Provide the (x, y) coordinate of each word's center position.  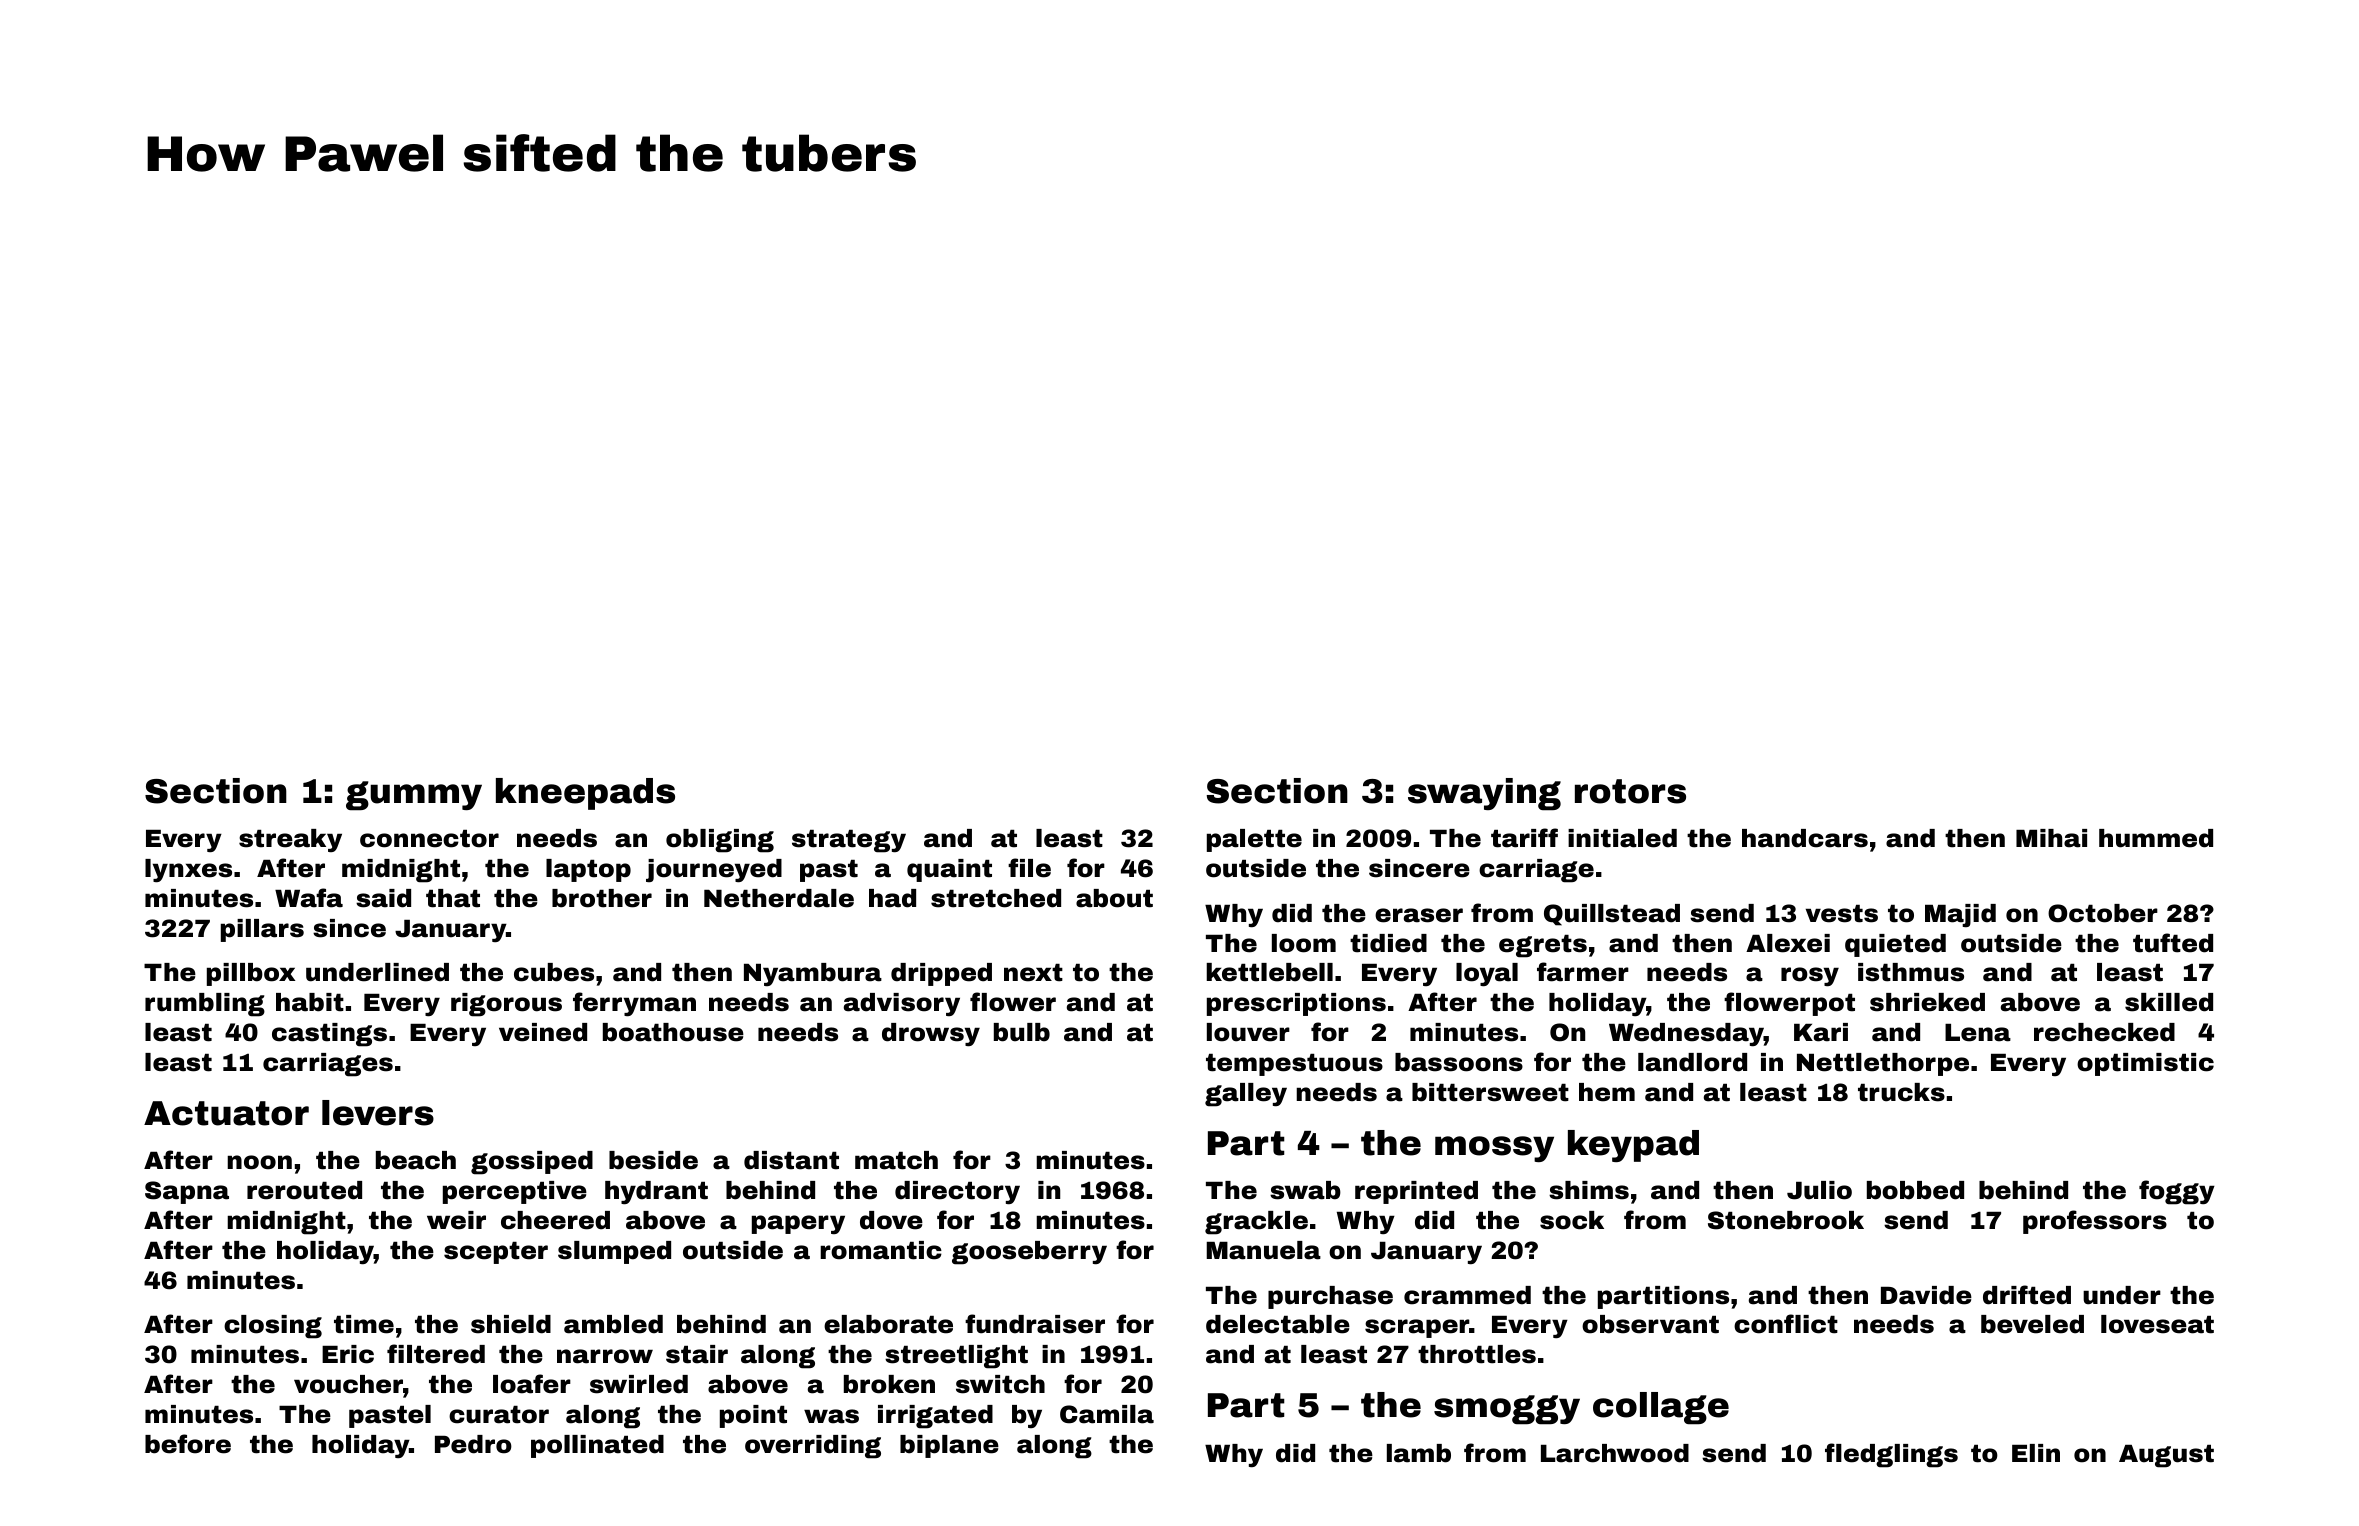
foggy (2177, 1192)
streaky (290, 840)
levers (378, 1113)
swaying (1484, 794)
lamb (1419, 1453)
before (188, 1444)
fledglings (1891, 1455)
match (896, 1160)
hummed (2156, 838)
